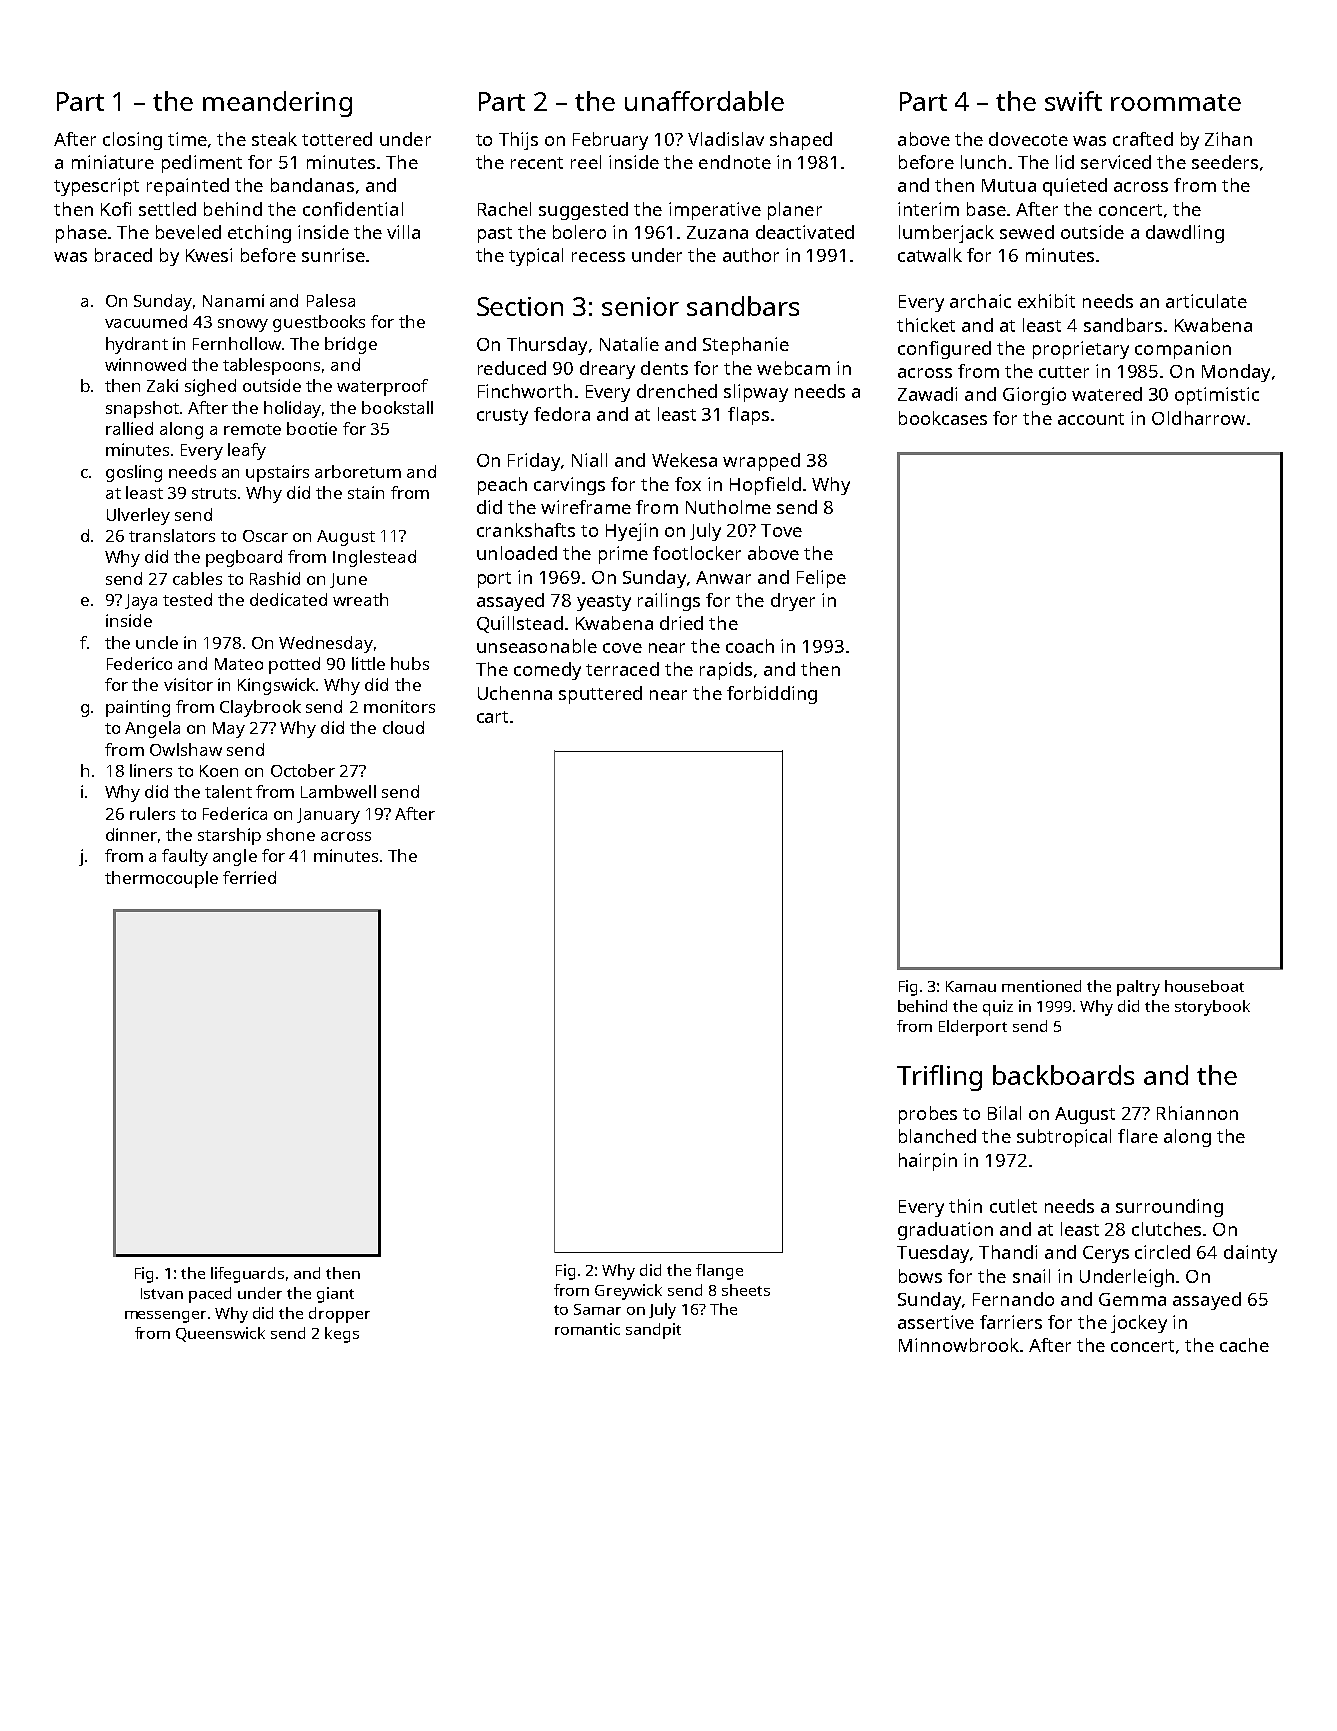 The image size is (1337, 1731). I want to click on Vladislav, so click(726, 139).
